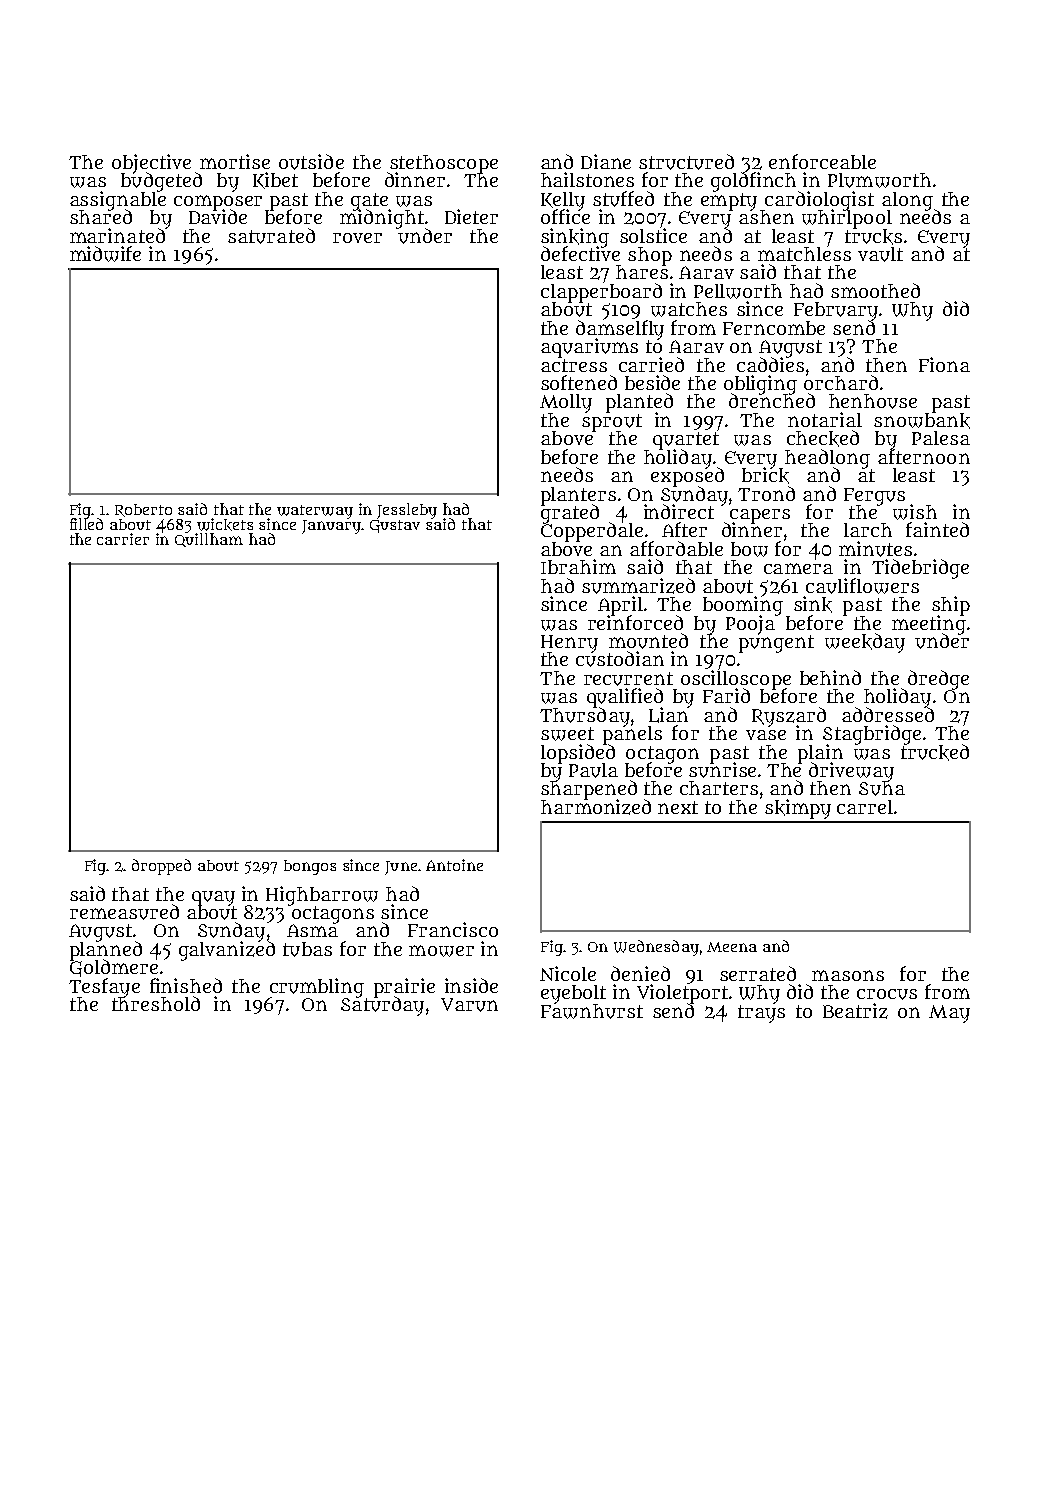 The width and height of the page is (1039, 1504). What do you see at coordinates (567, 734) in the page?
I see `sweet` at bounding box center [567, 734].
